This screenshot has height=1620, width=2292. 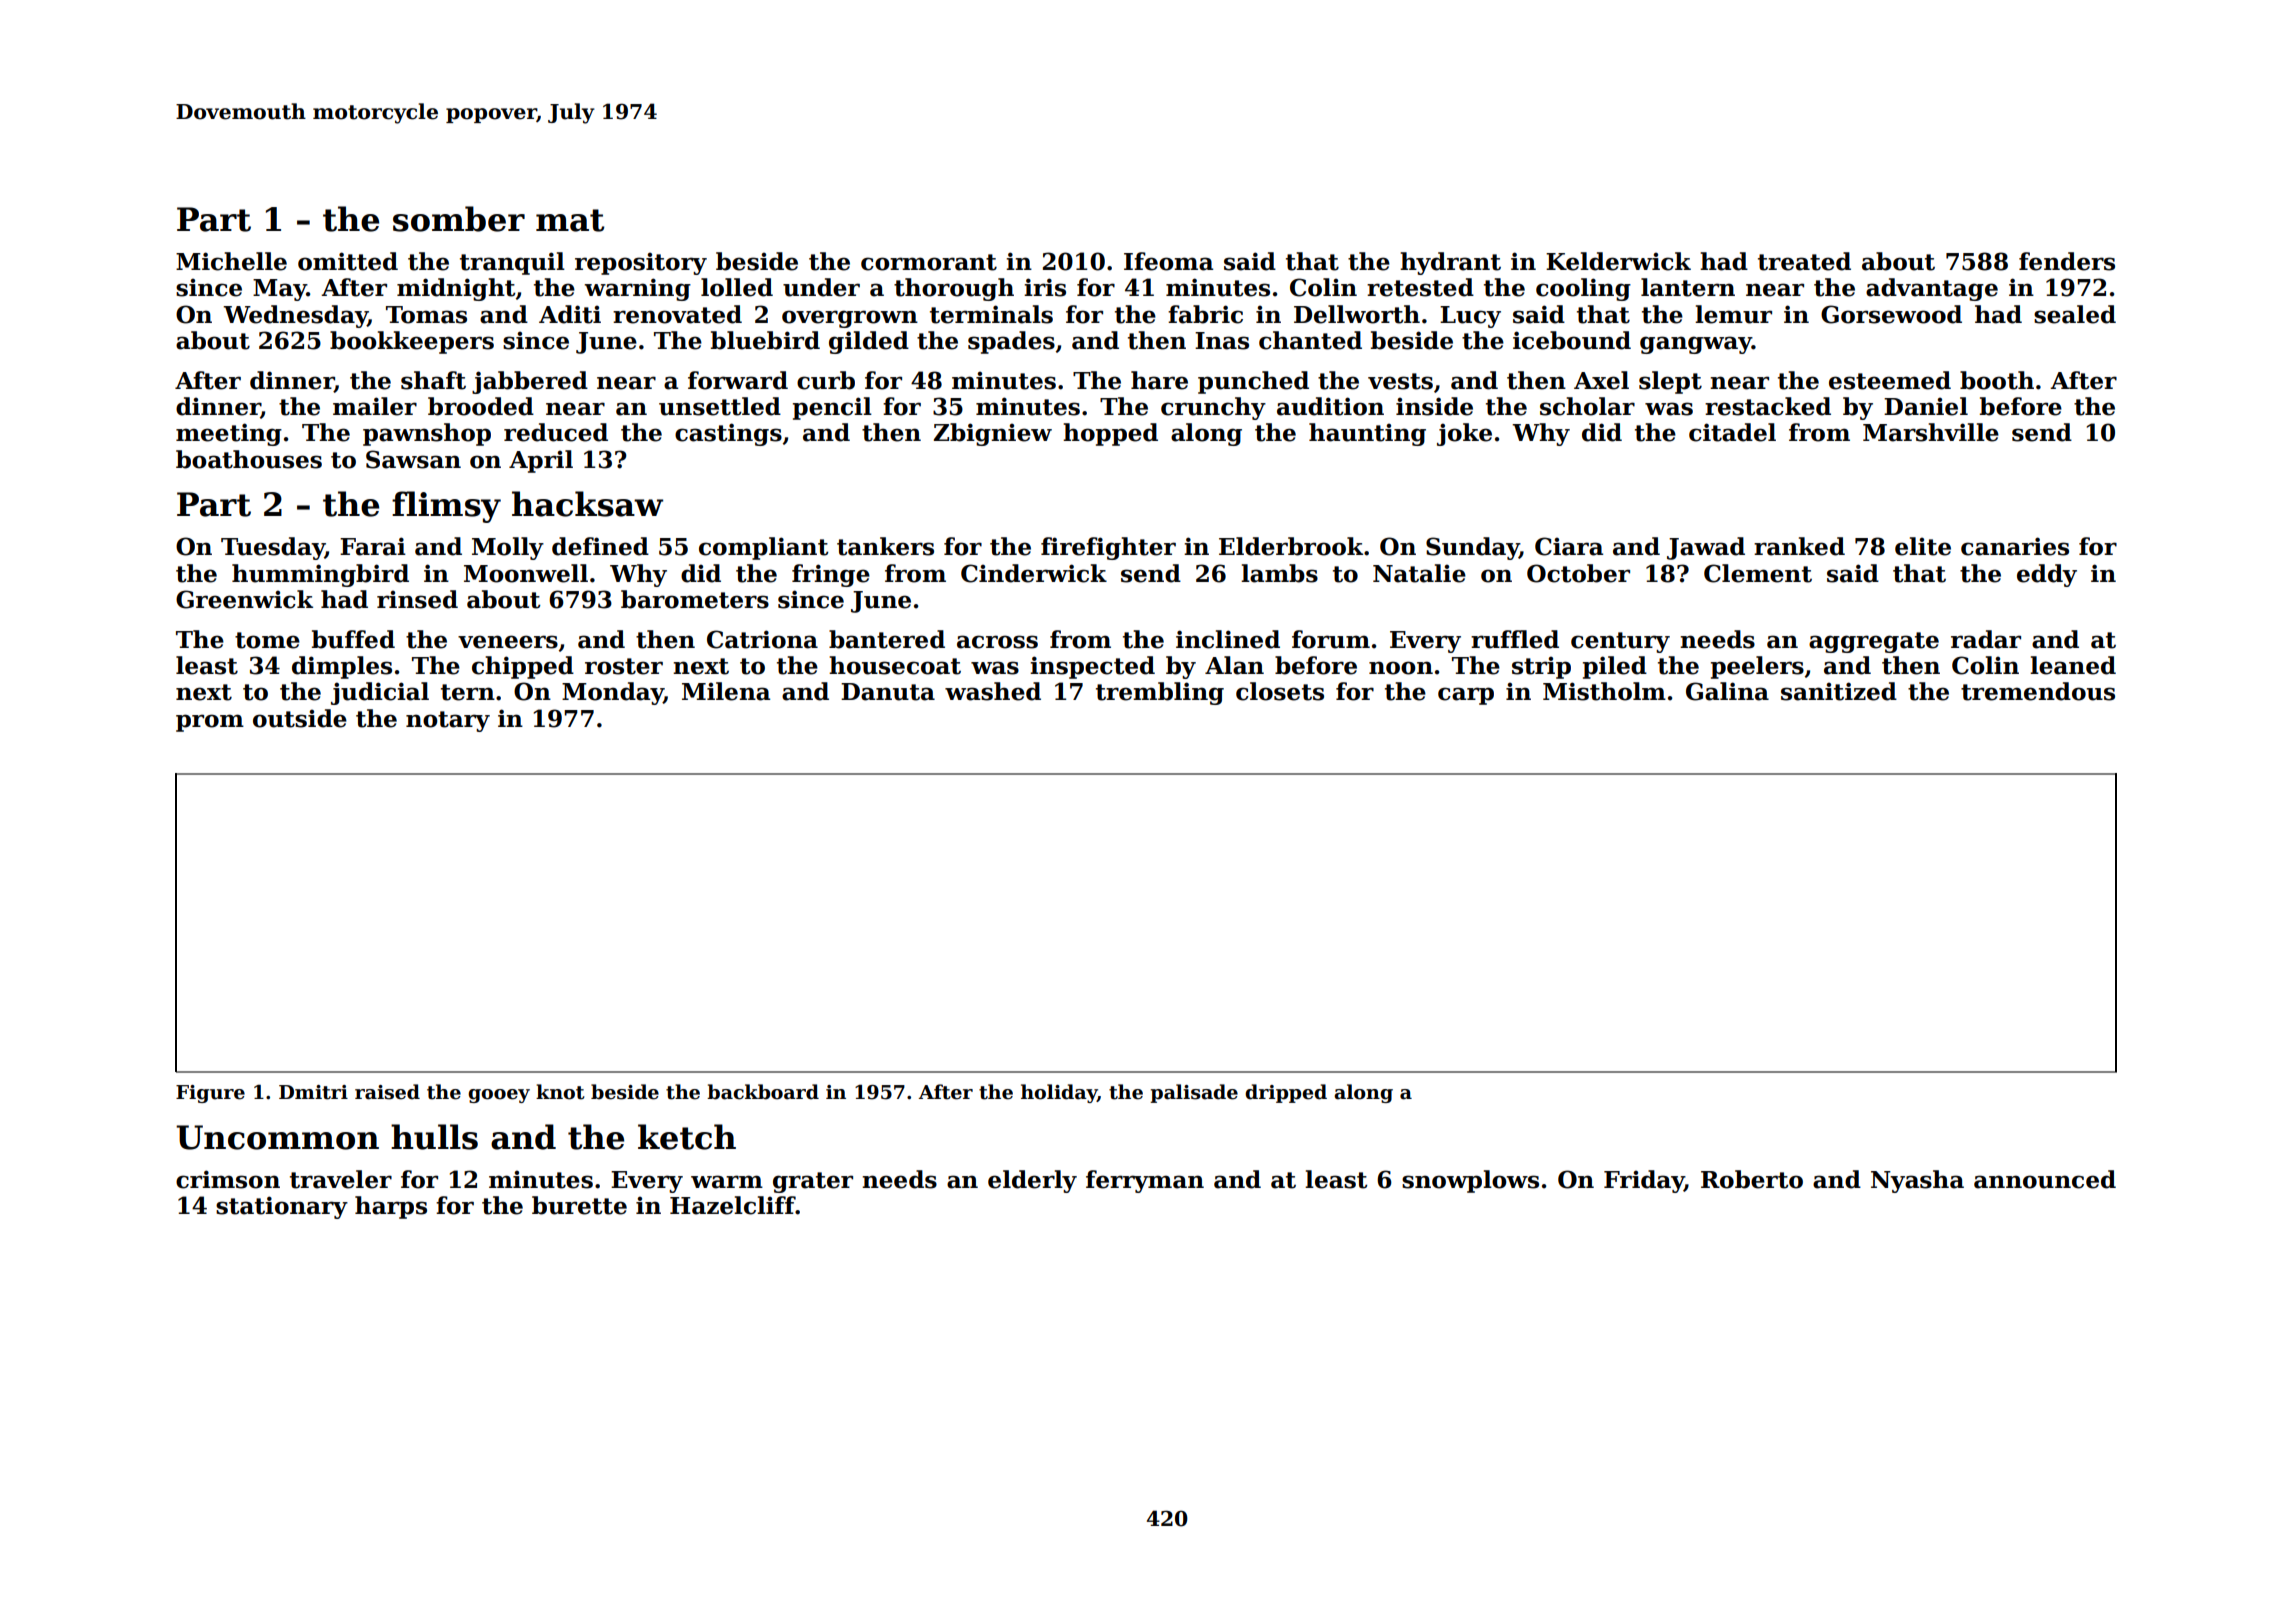 What do you see at coordinates (459, 219) in the screenshot?
I see `somber` at bounding box center [459, 219].
